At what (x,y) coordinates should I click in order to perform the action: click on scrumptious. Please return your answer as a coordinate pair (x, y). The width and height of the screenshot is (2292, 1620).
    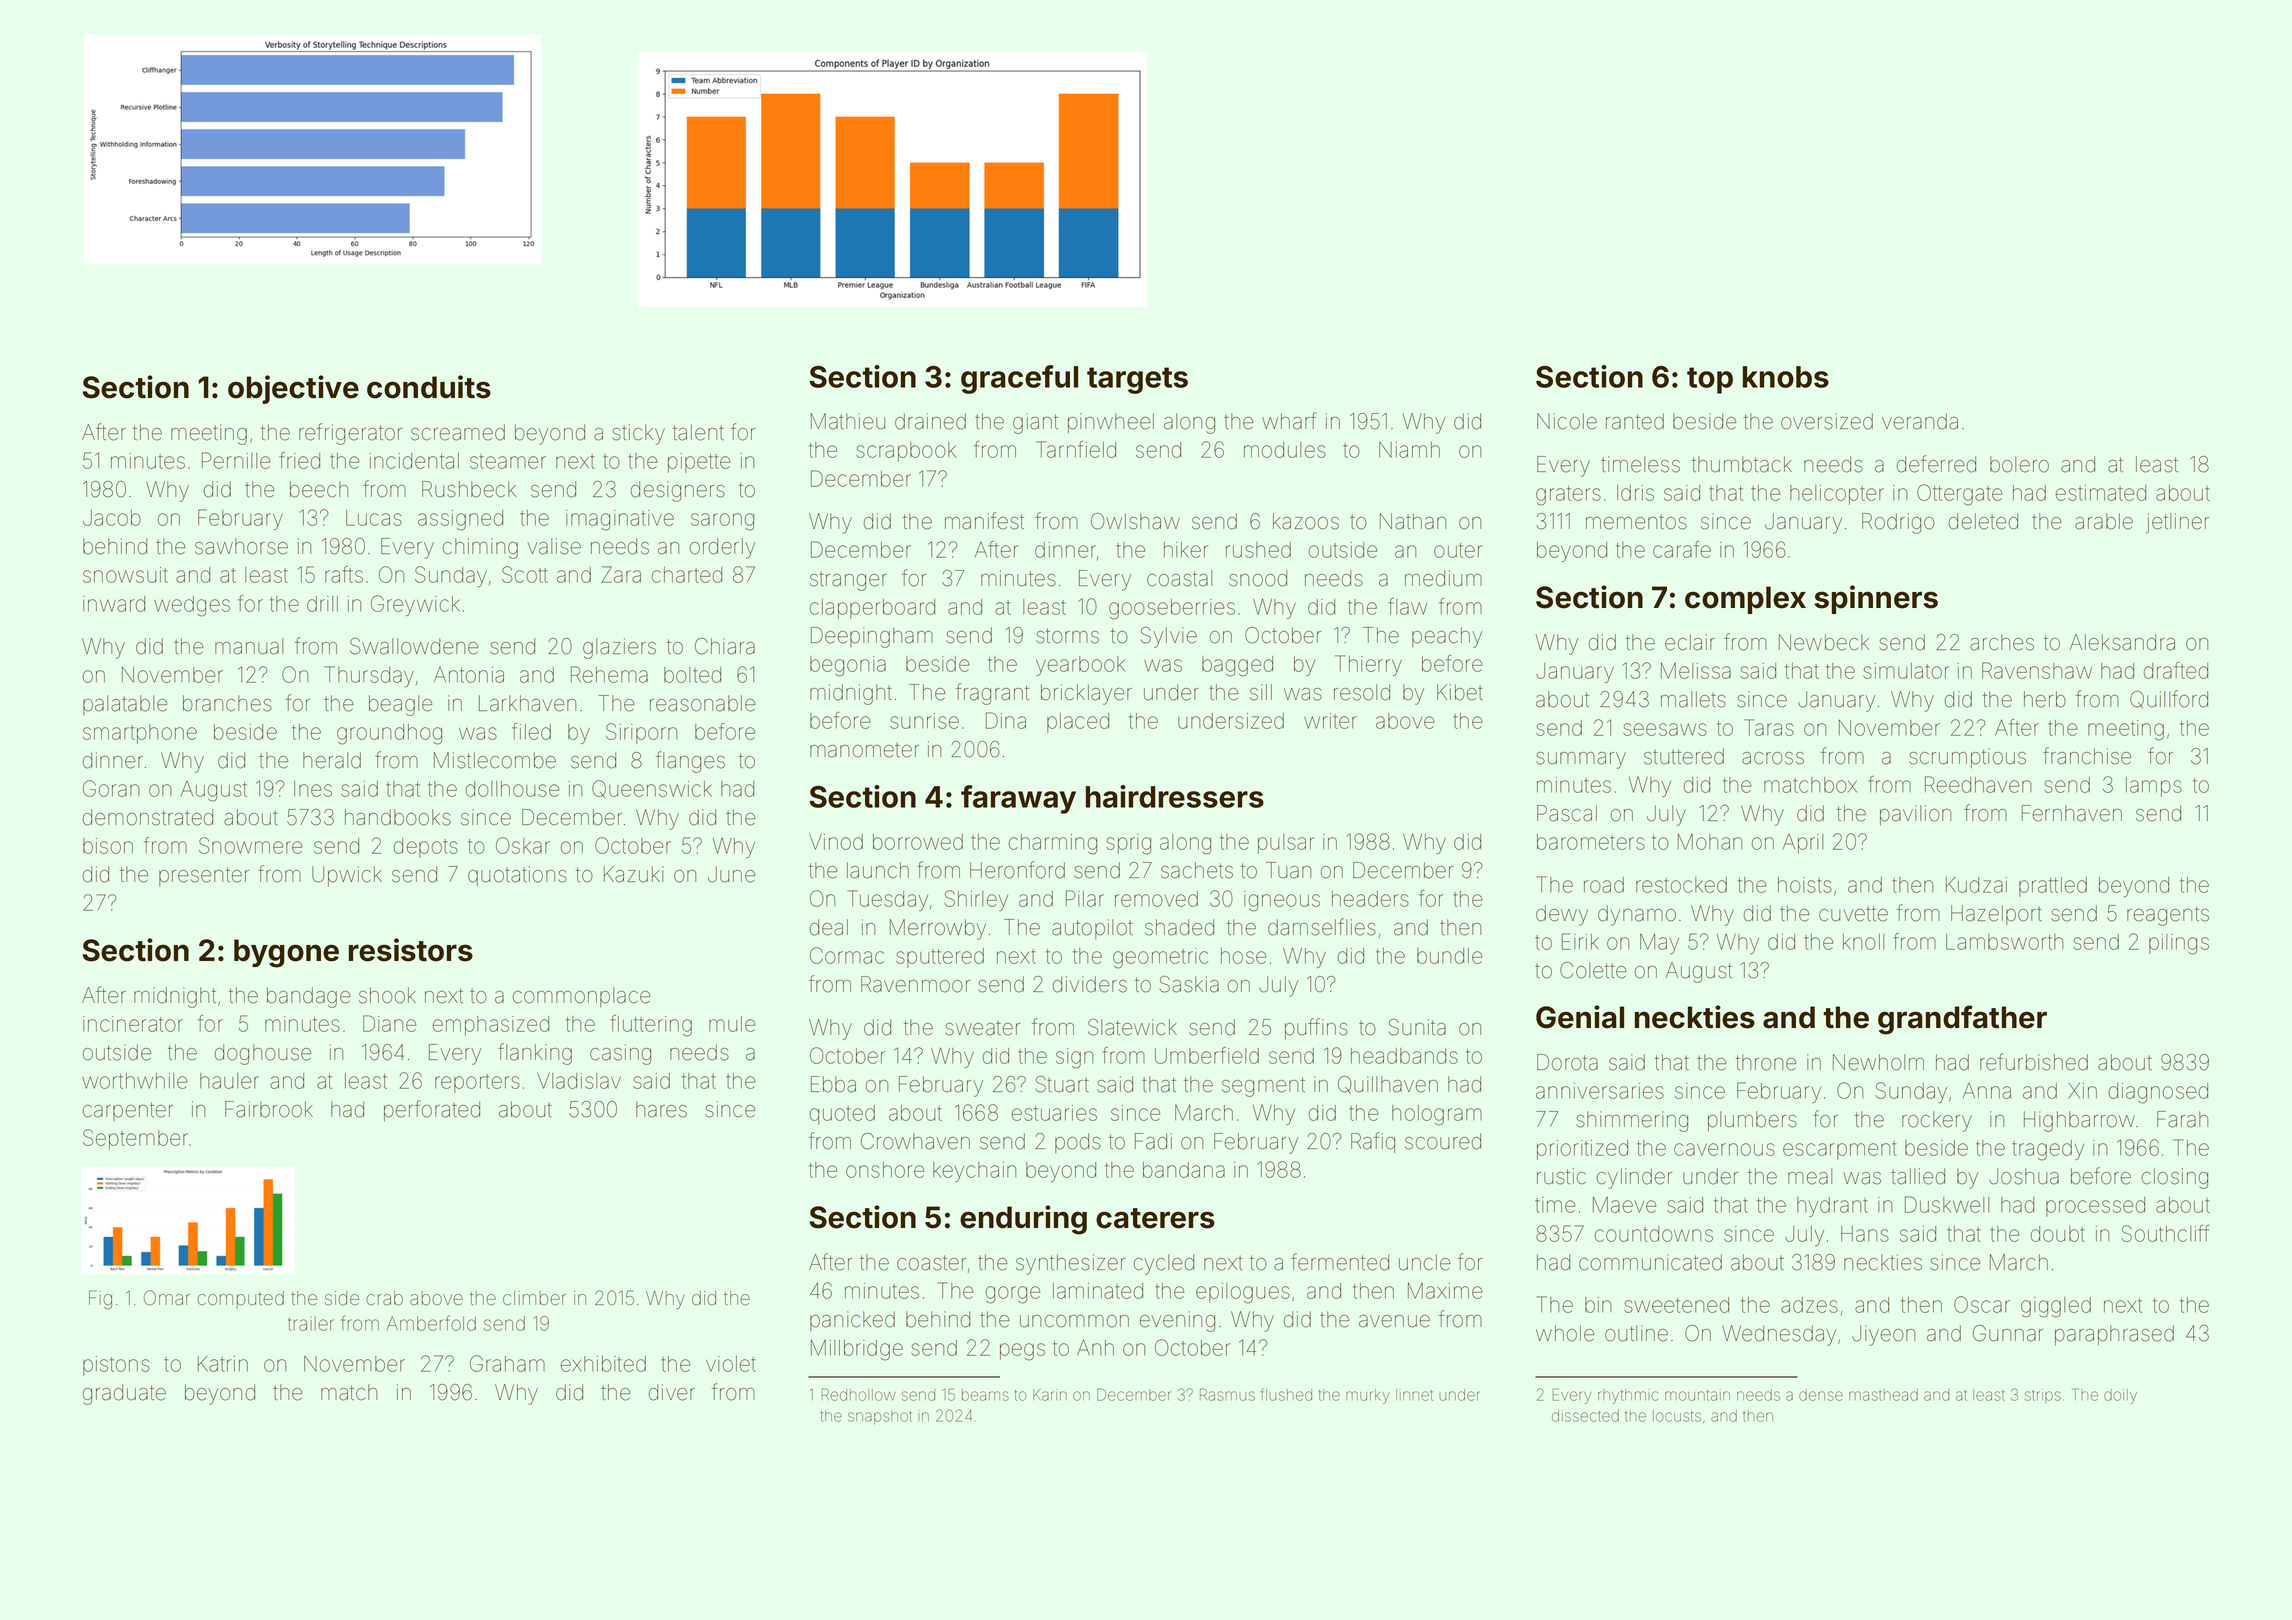
    Looking at the image, I should click on (1967, 758).
